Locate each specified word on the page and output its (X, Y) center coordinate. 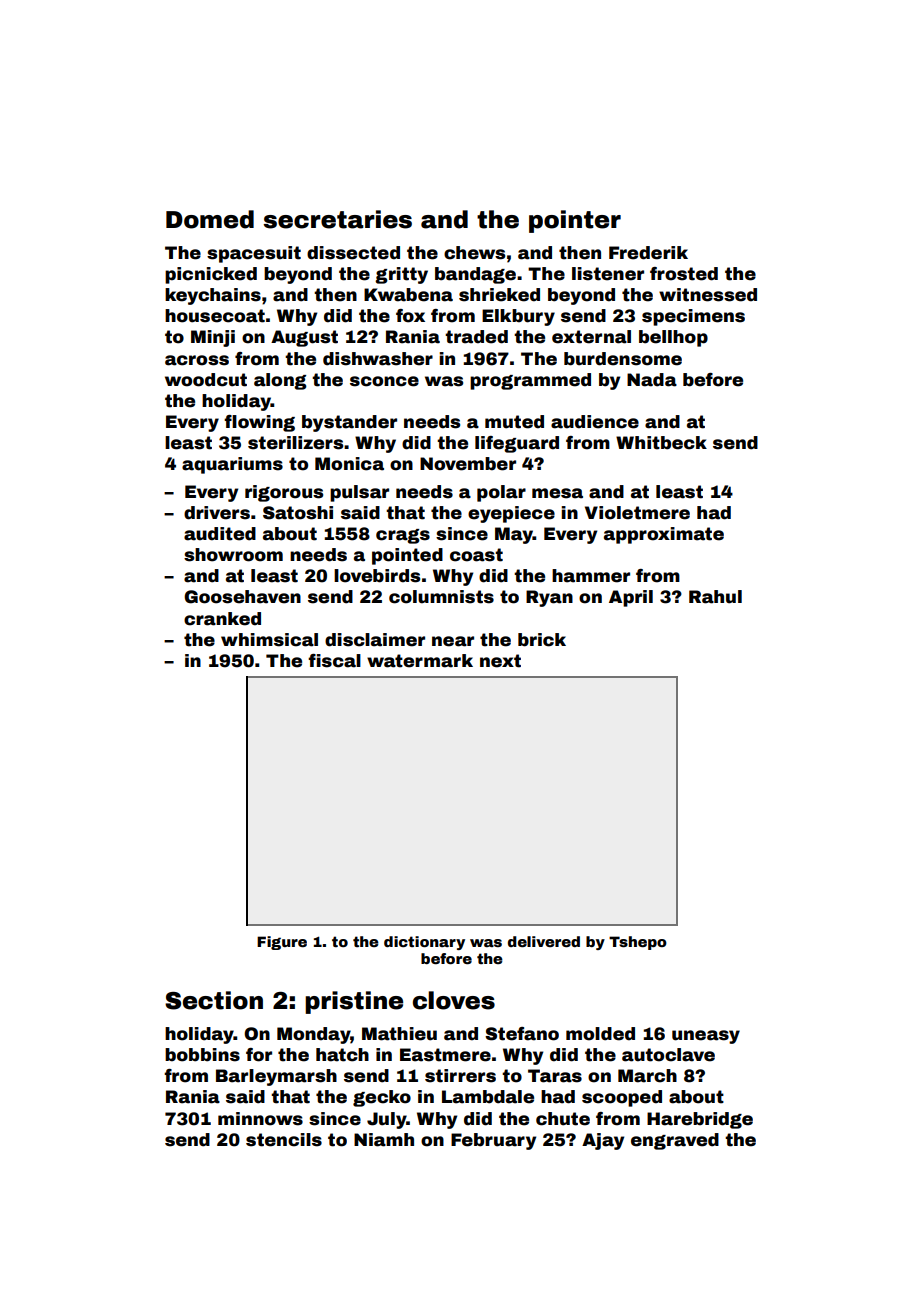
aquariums (232, 465)
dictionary (424, 943)
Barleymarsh (276, 1077)
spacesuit (254, 254)
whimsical (269, 640)
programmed (530, 381)
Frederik (648, 253)
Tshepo (638, 943)
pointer (575, 221)
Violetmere (637, 513)
